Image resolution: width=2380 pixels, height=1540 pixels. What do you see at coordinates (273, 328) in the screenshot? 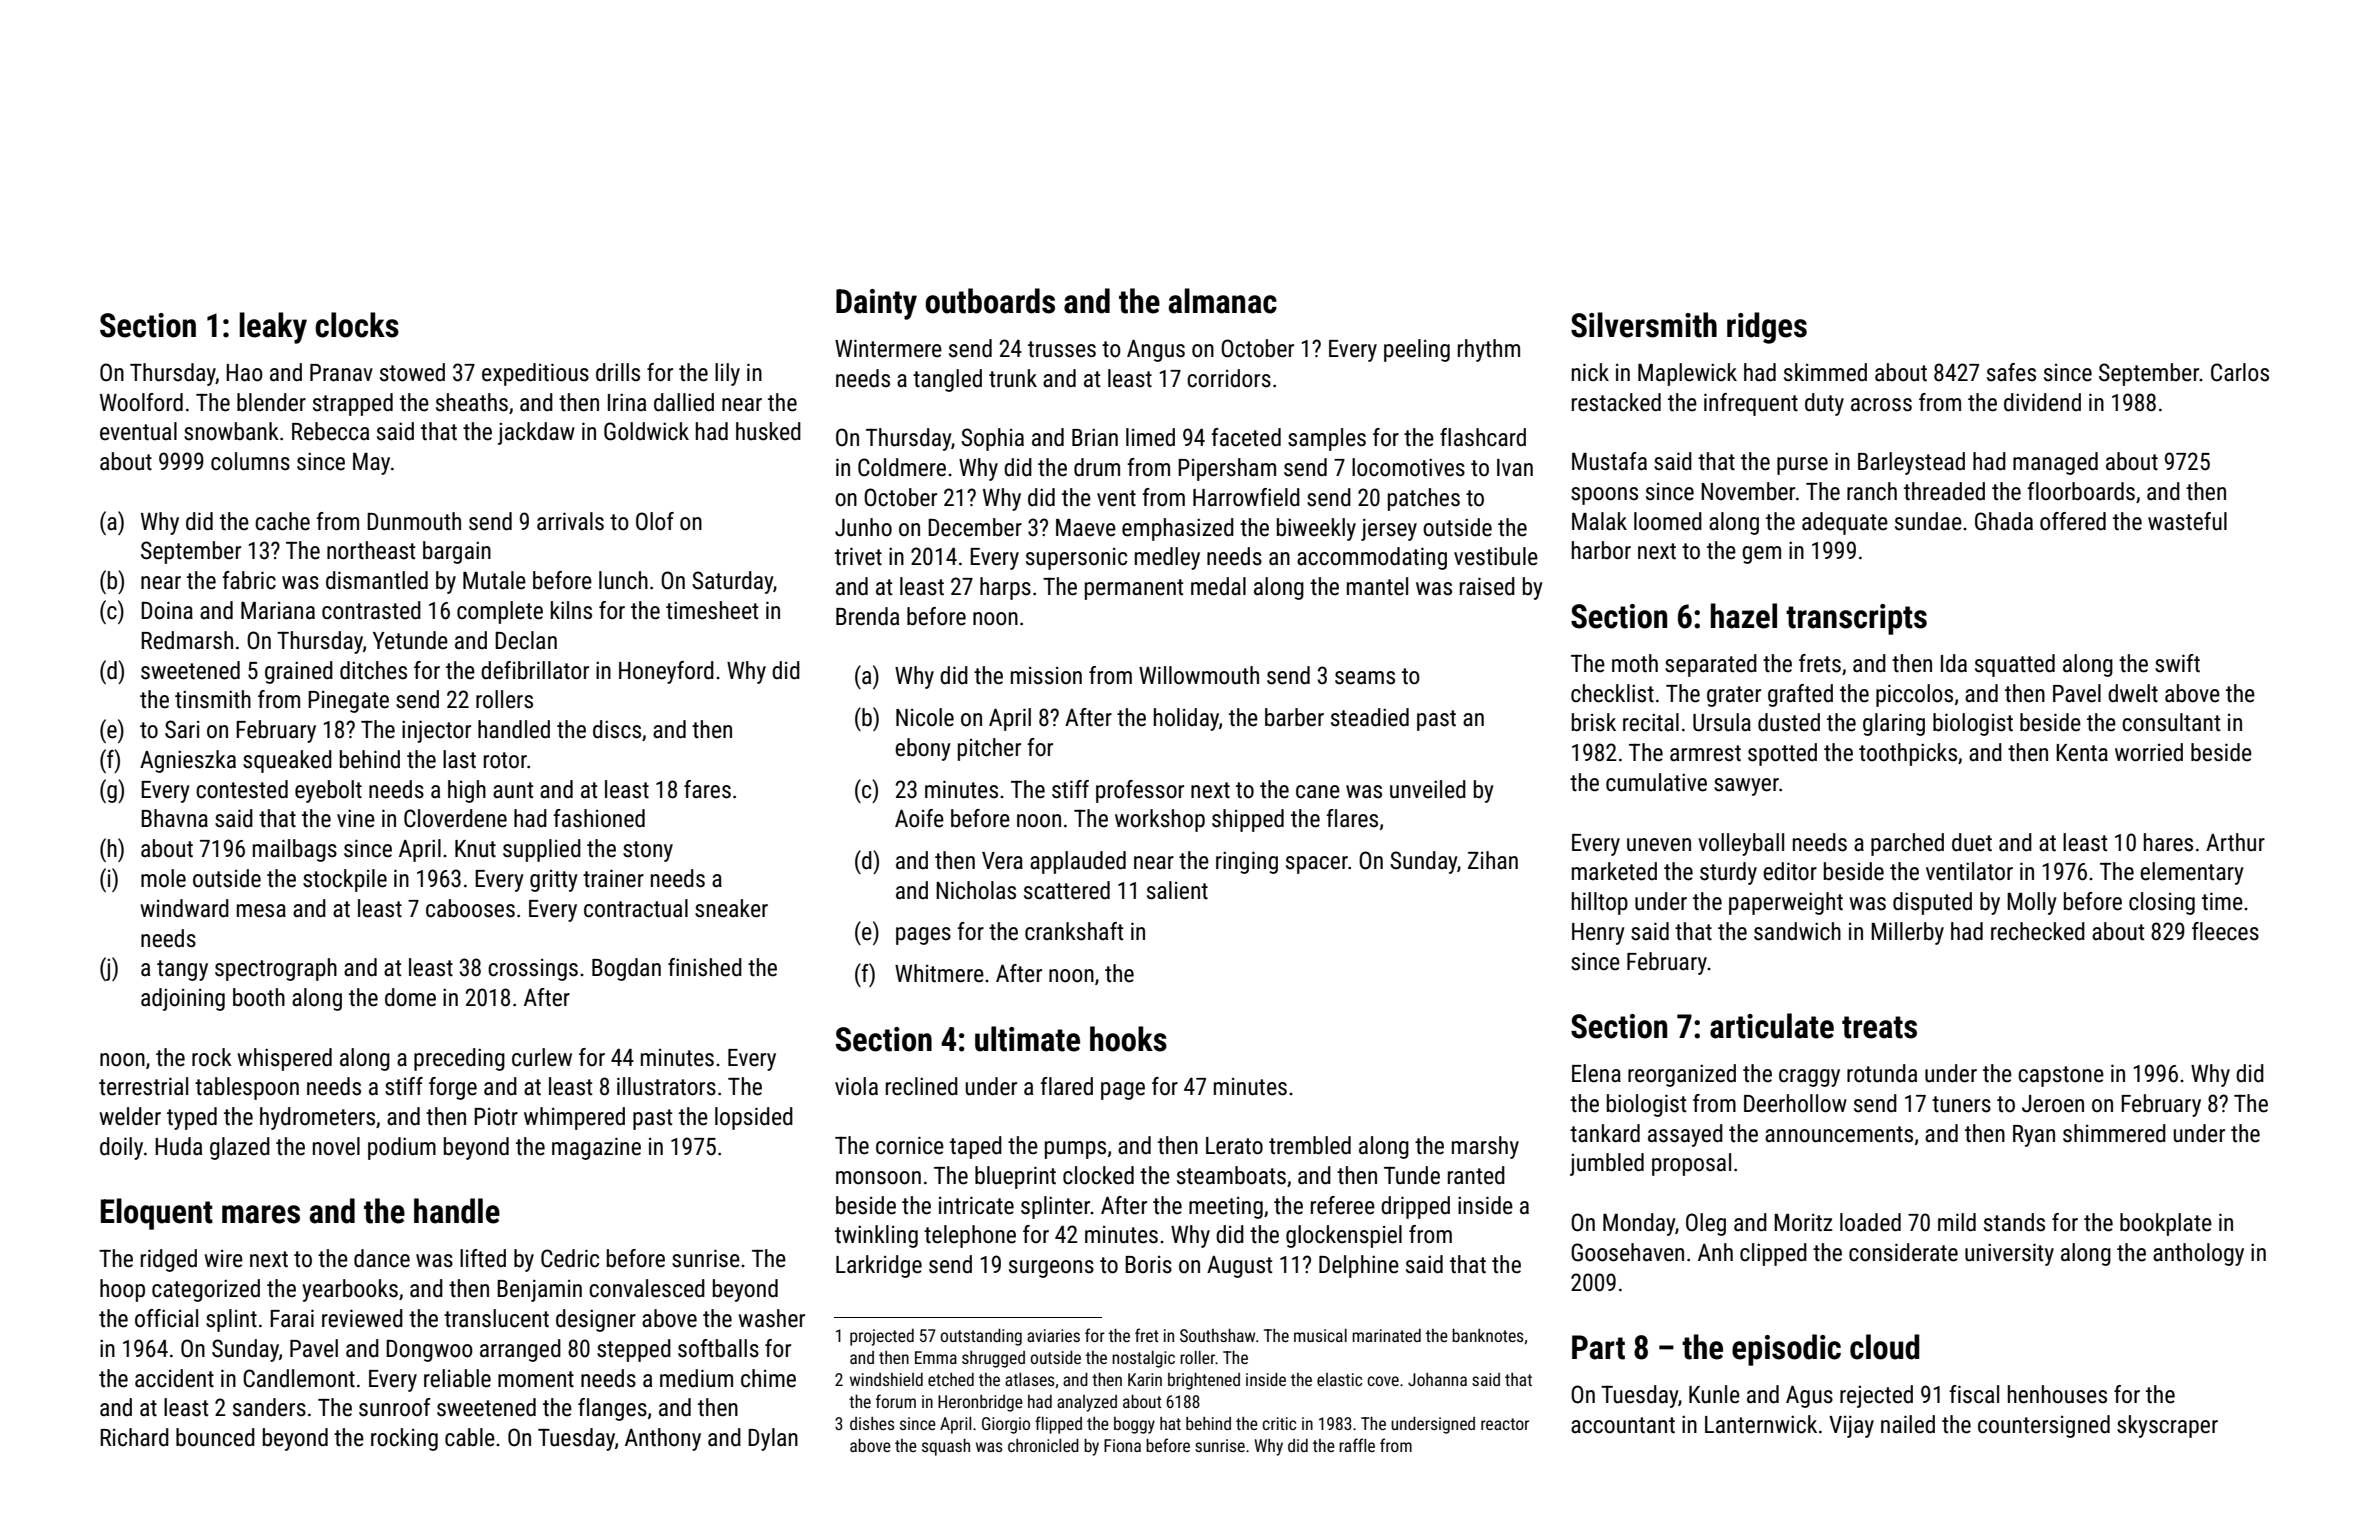
I see `leaky` at bounding box center [273, 328].
